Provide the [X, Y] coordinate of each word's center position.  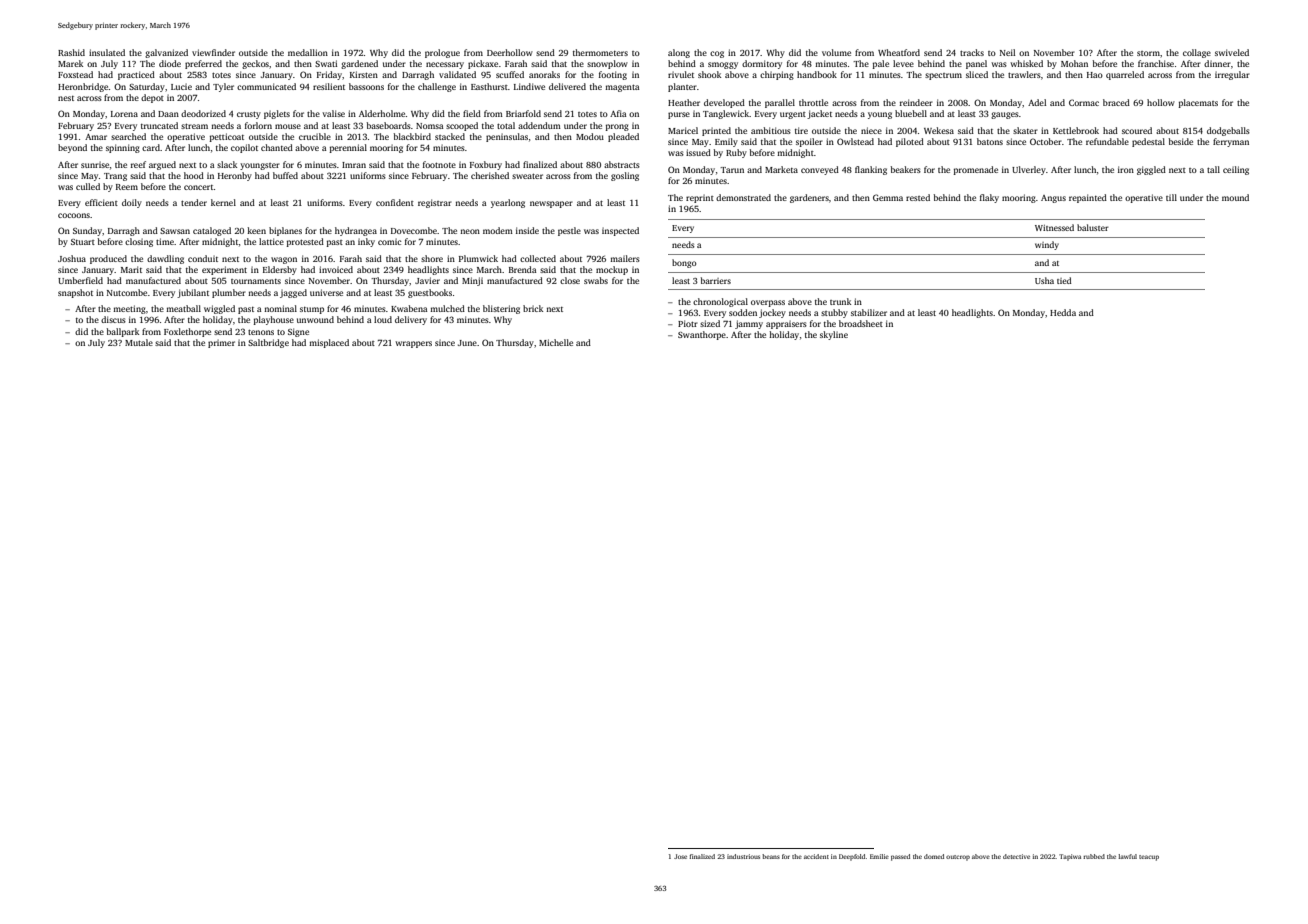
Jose [680, 856]
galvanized [166, 53]
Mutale [139, 342]
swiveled [1232, 52]
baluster [1093, 227]
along [679, 53]
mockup [612, 270]
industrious [743, 856]
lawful [1127, 856]
